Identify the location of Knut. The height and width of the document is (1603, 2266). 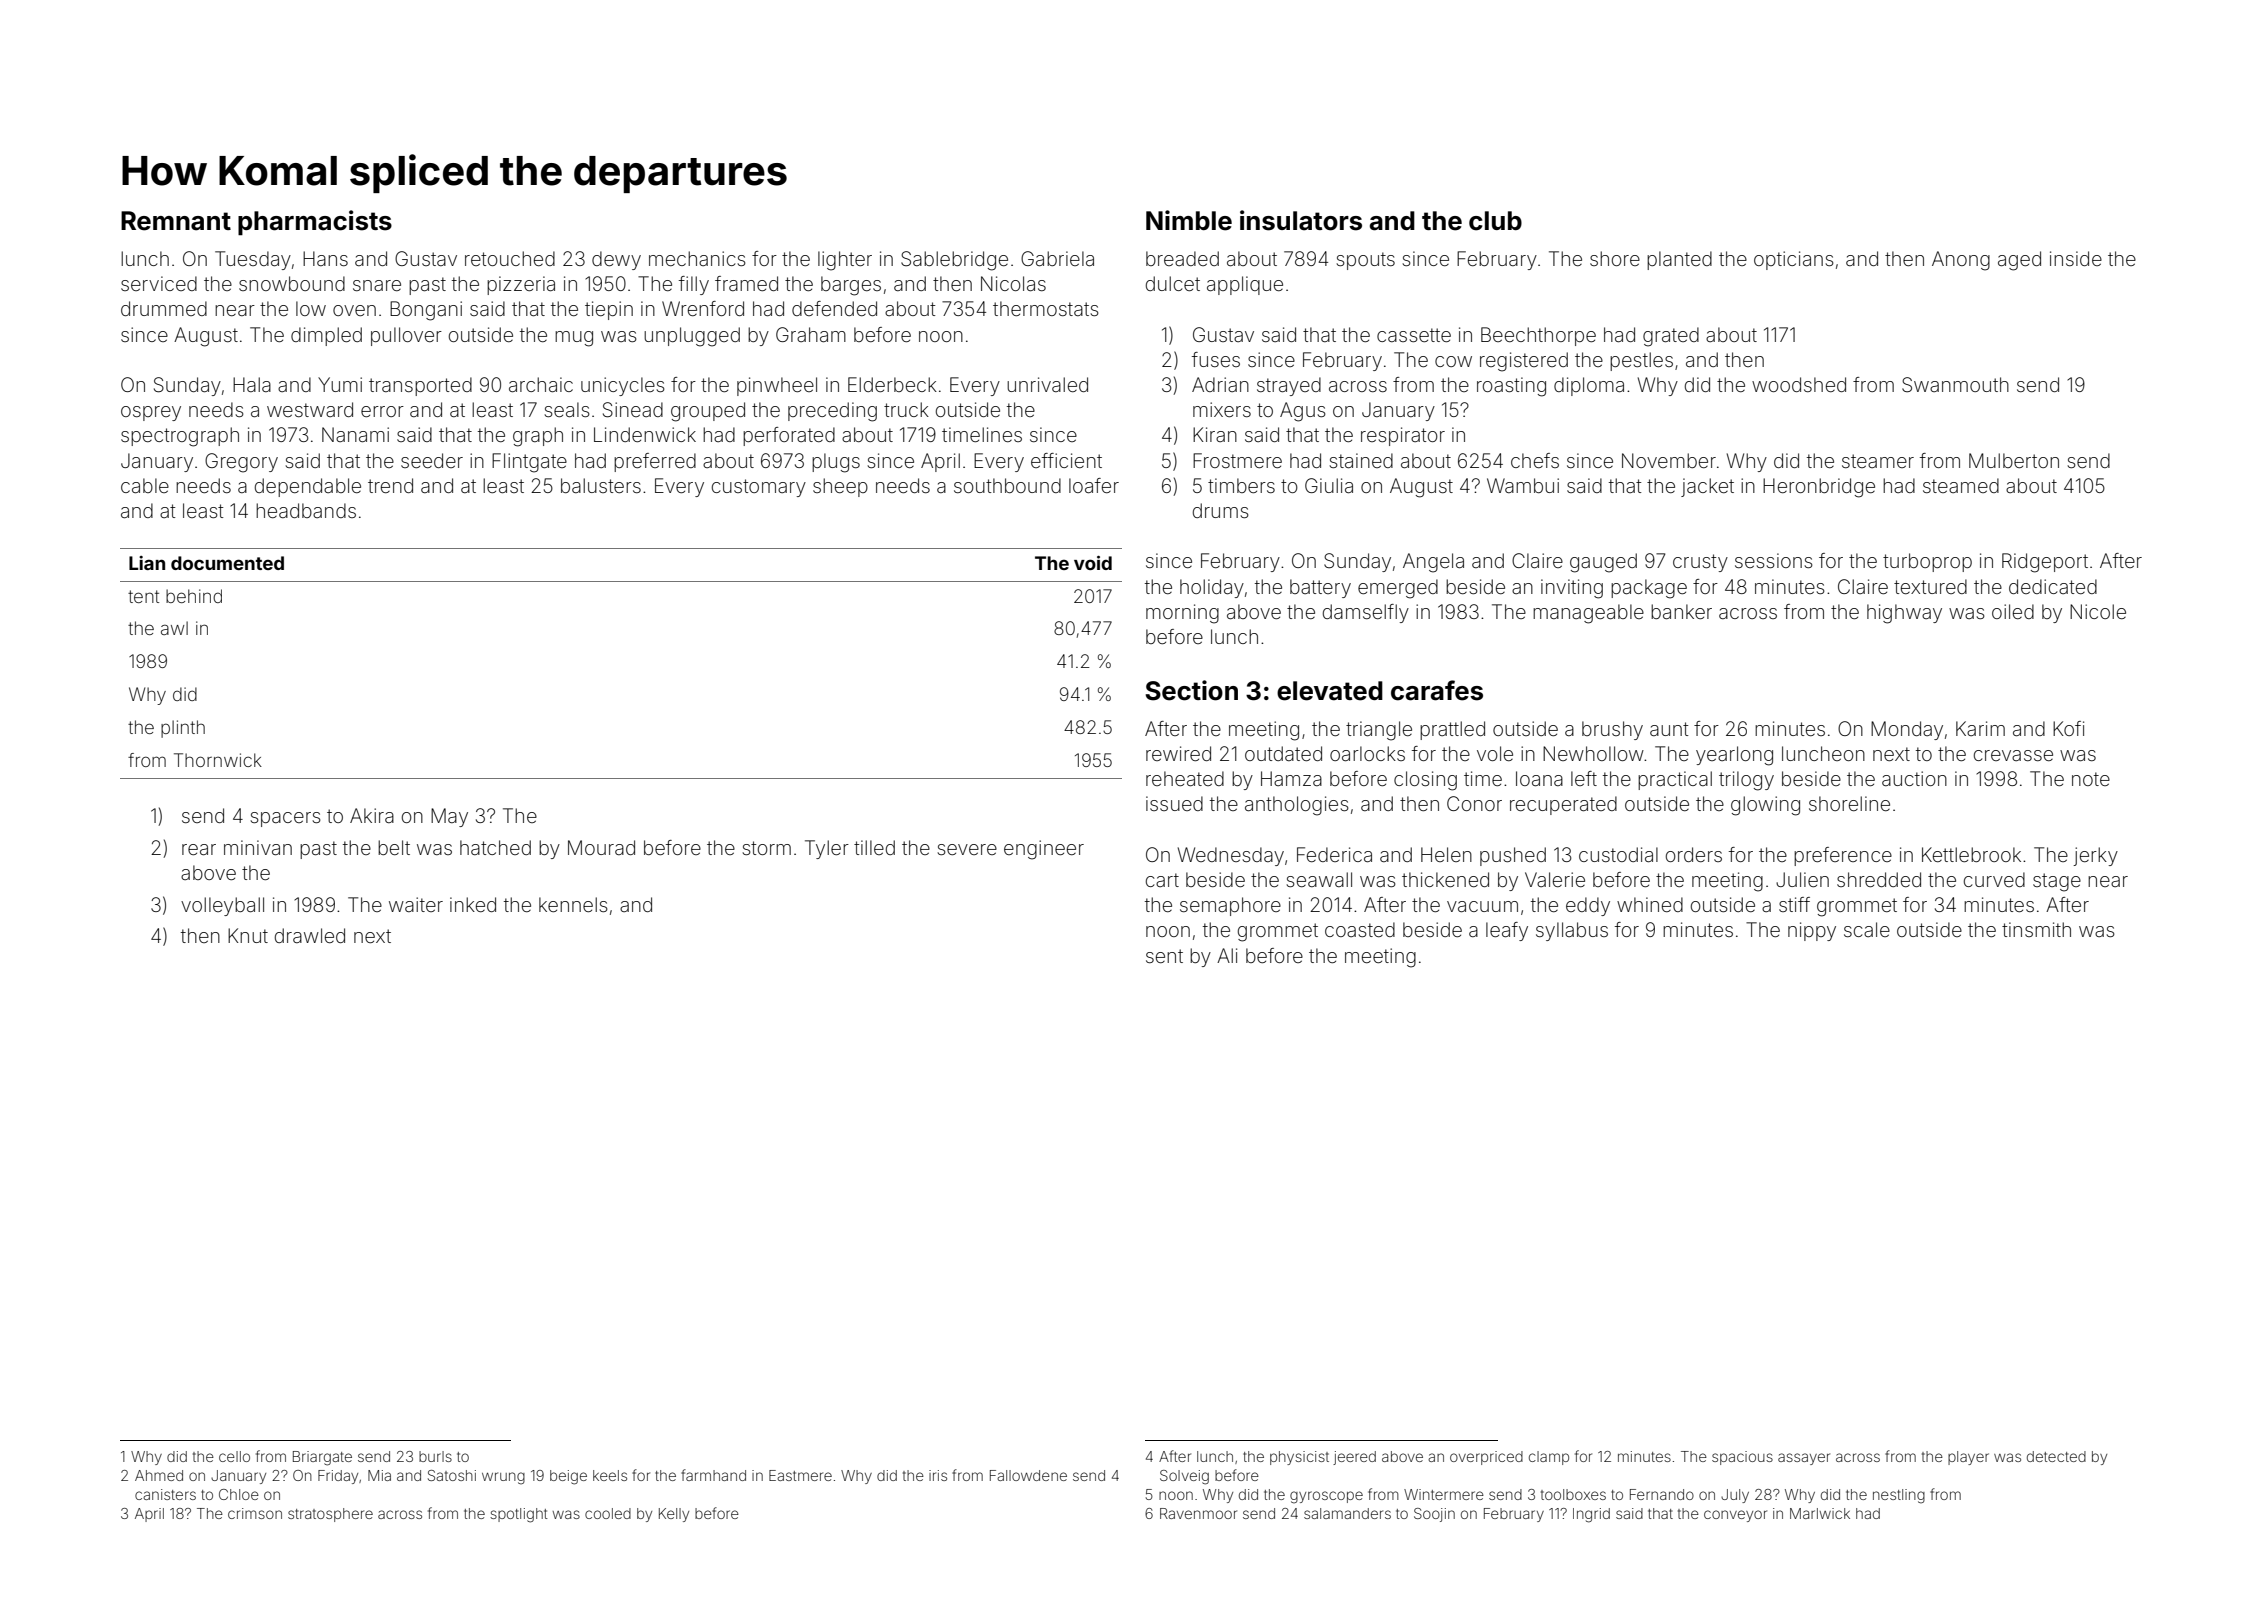
(248, 935).
